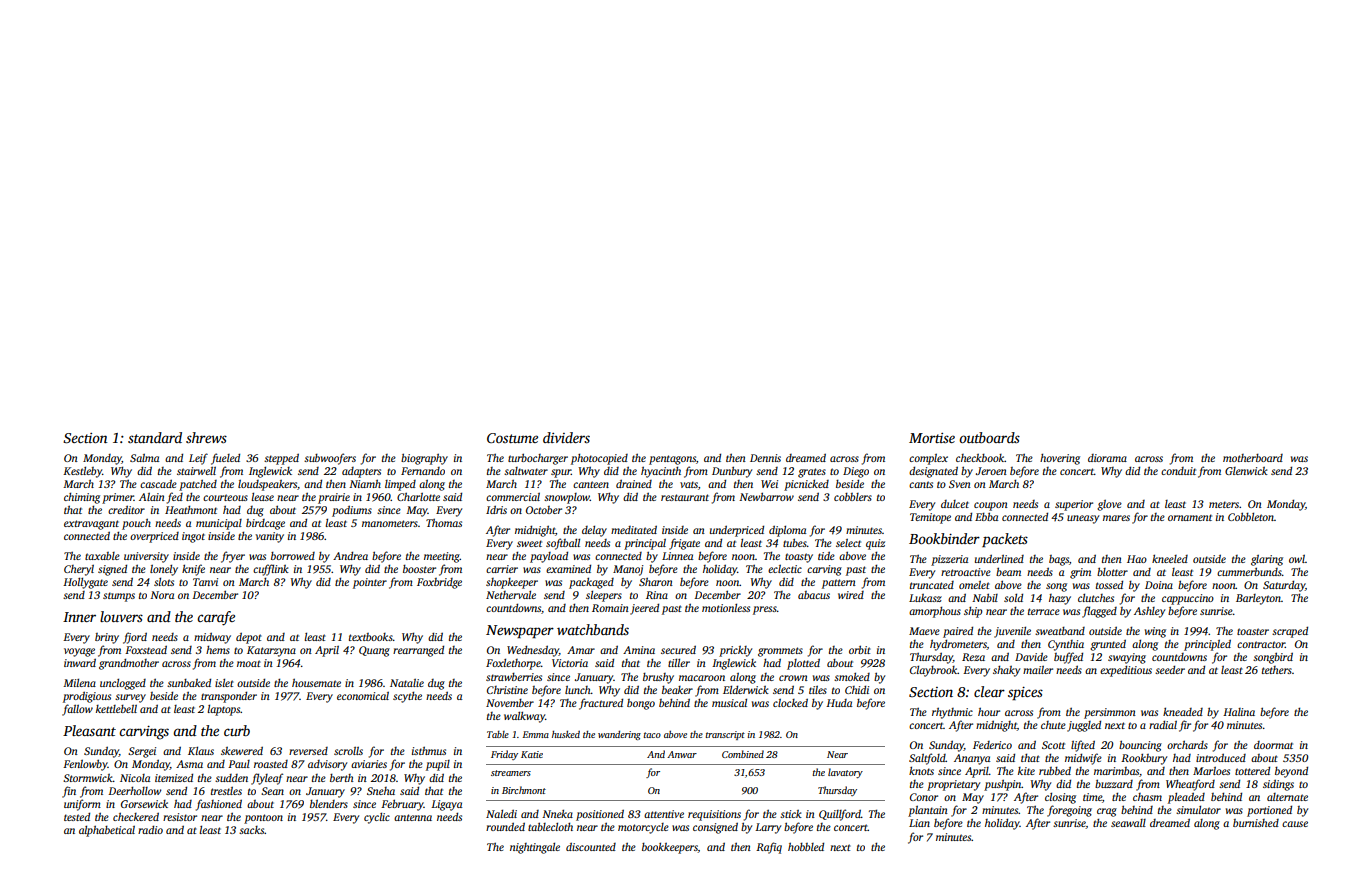  I want to click on Temitope, so click(930, 518).
